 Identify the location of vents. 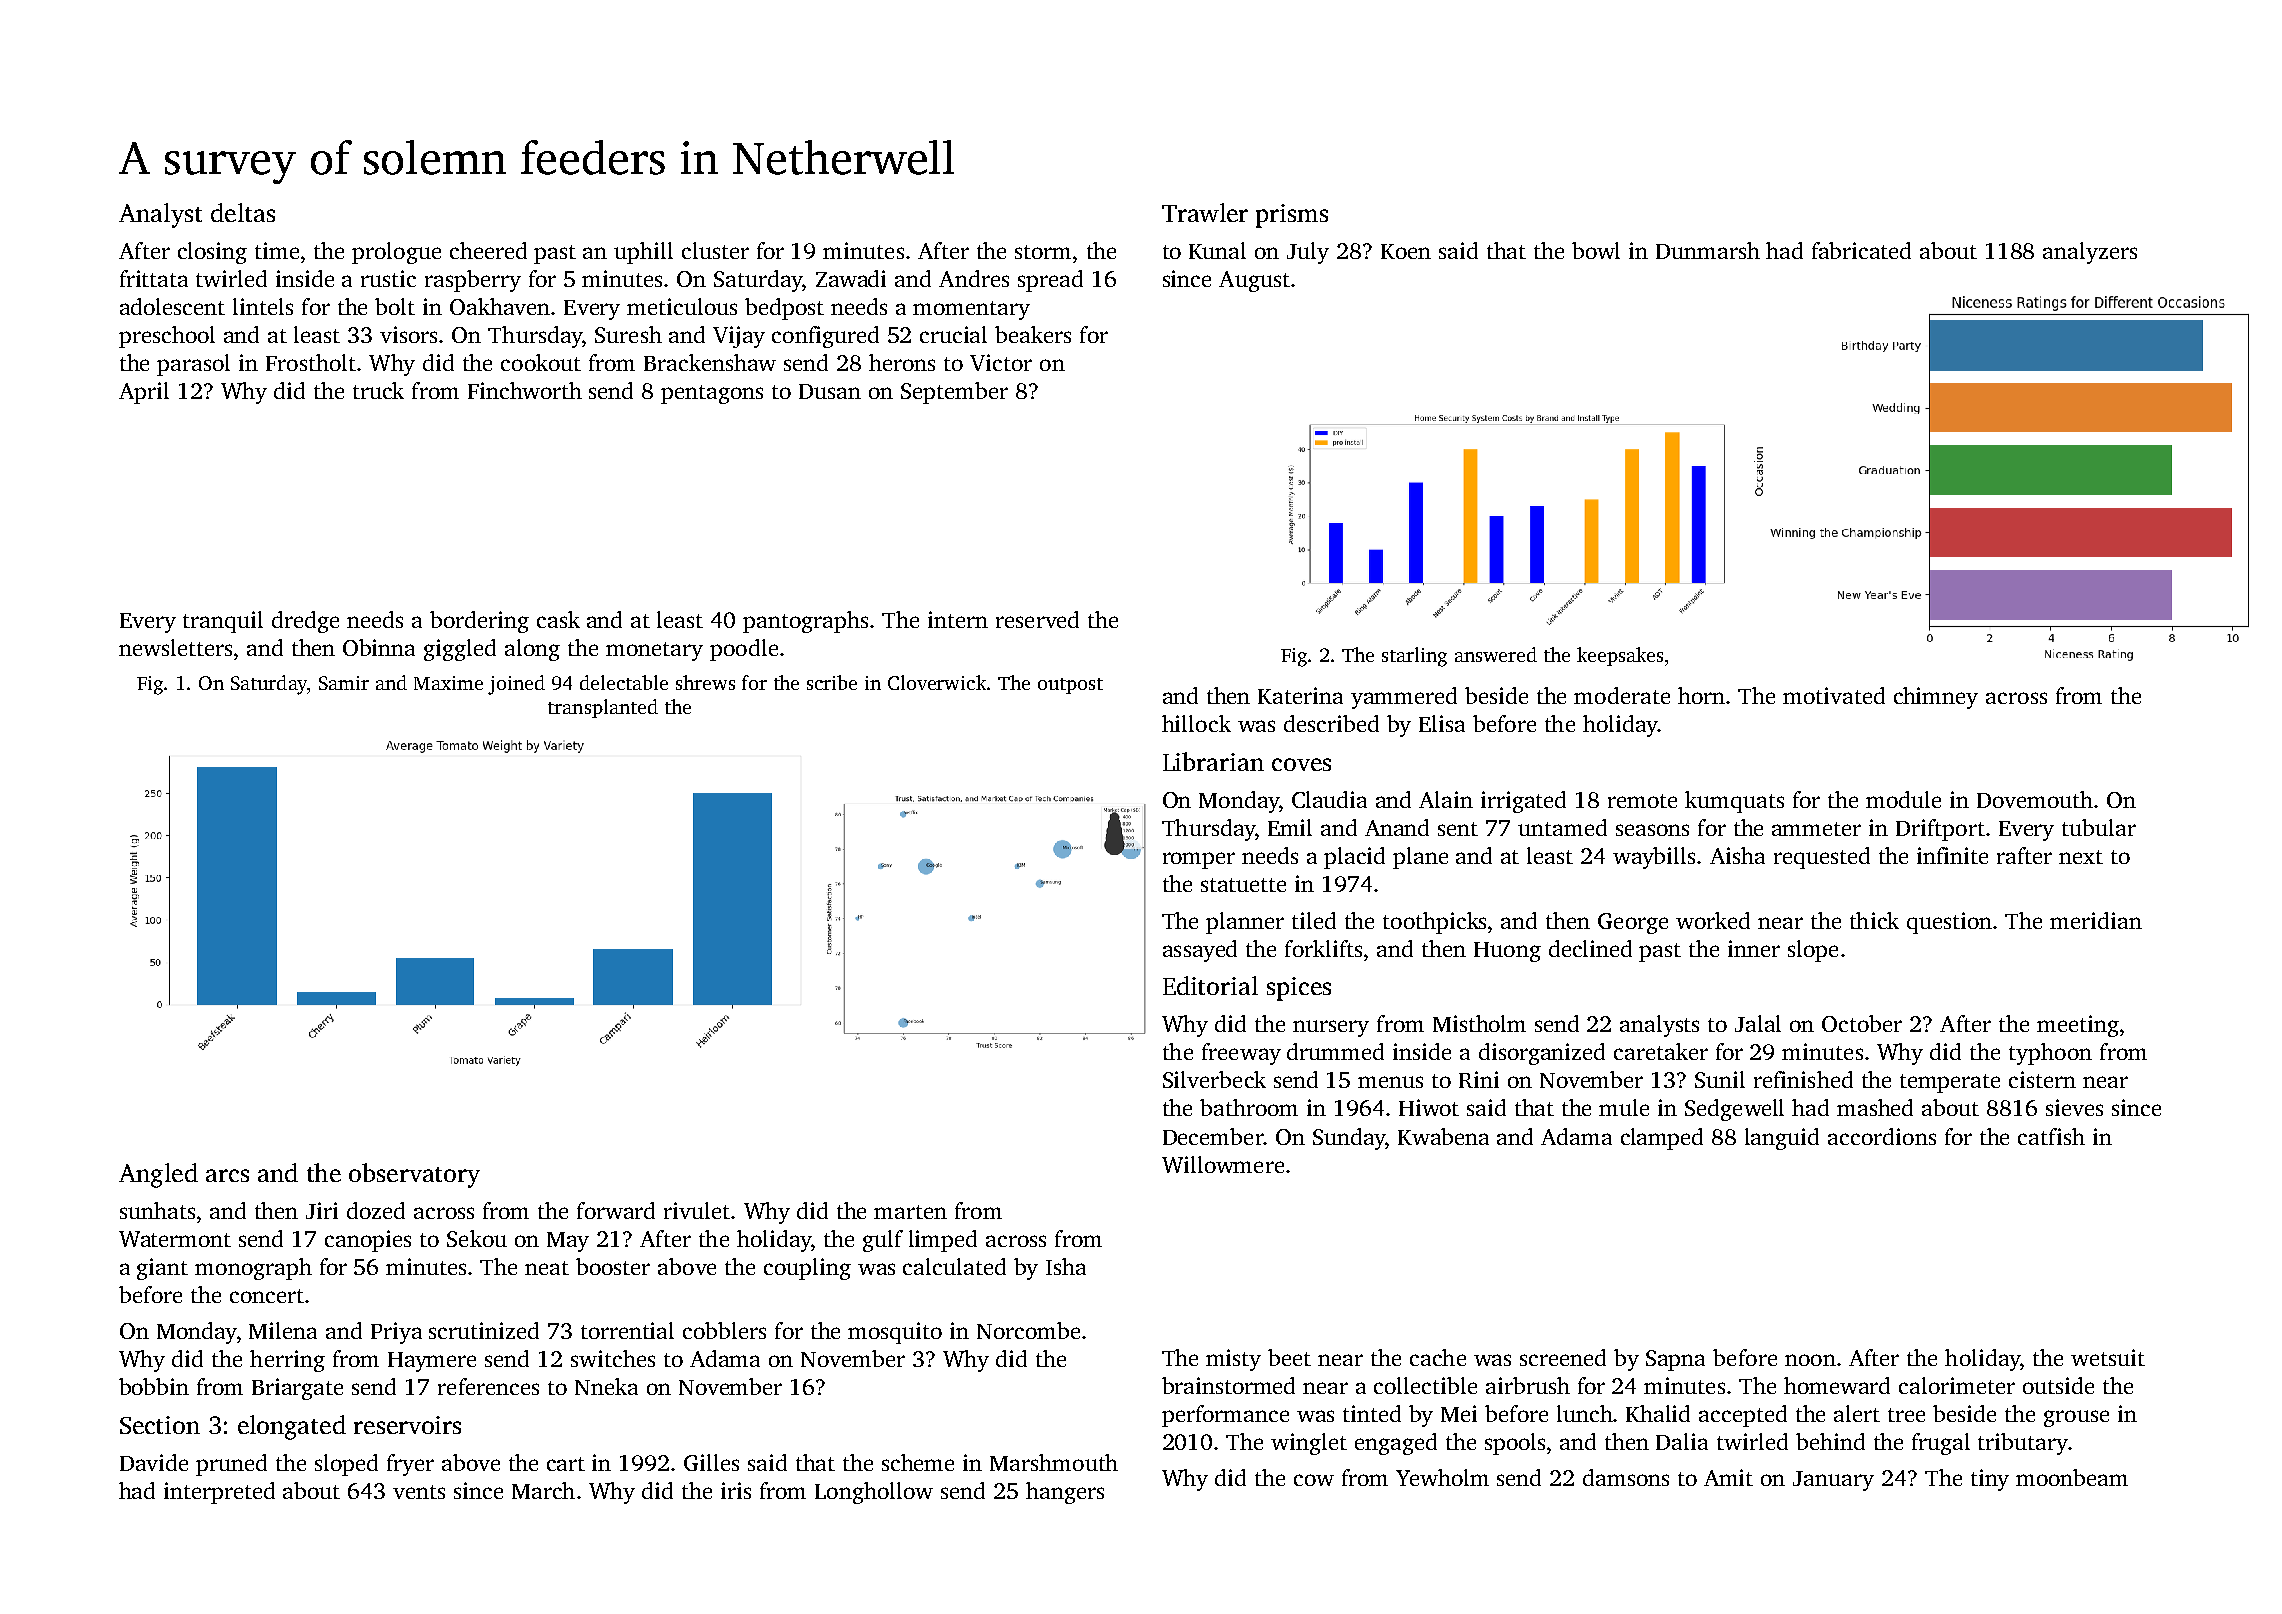
(419, 1492).
